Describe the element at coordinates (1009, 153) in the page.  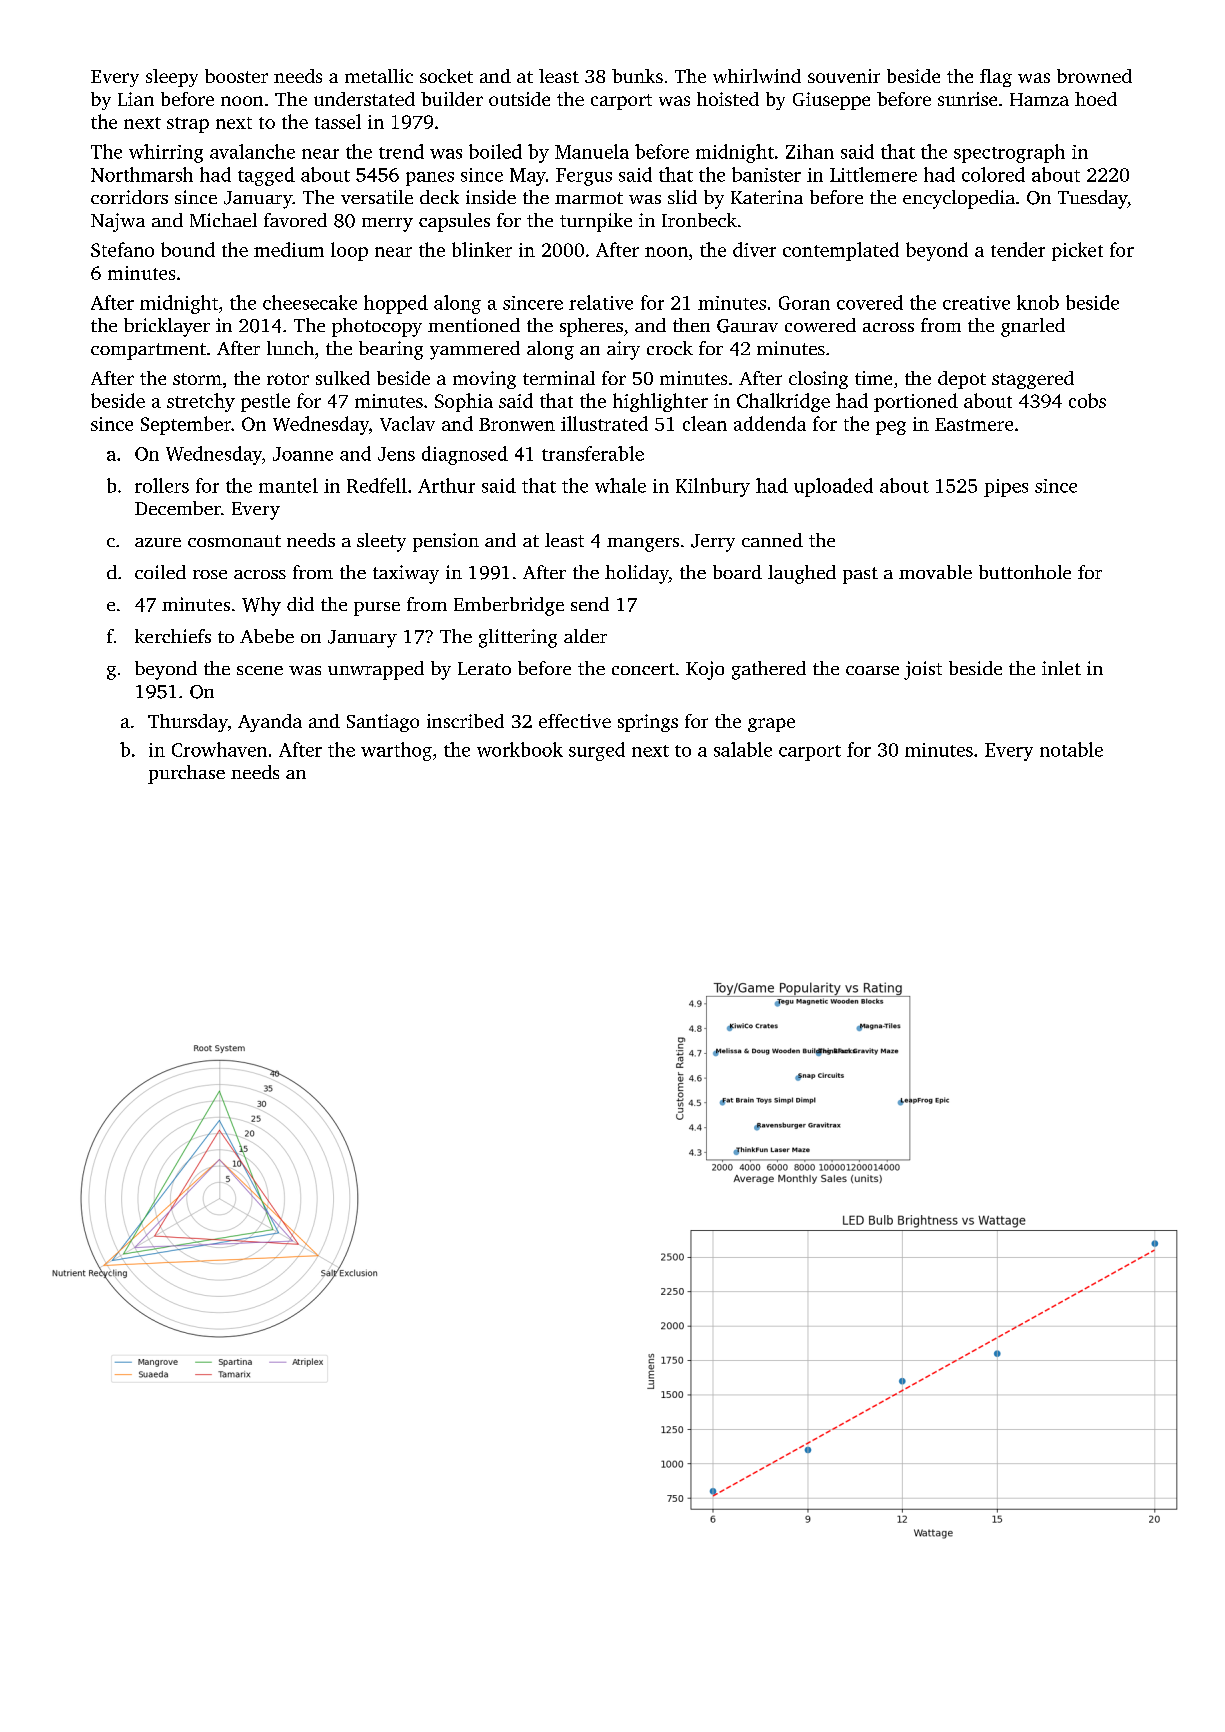
I see `spectrograph` at that location.
